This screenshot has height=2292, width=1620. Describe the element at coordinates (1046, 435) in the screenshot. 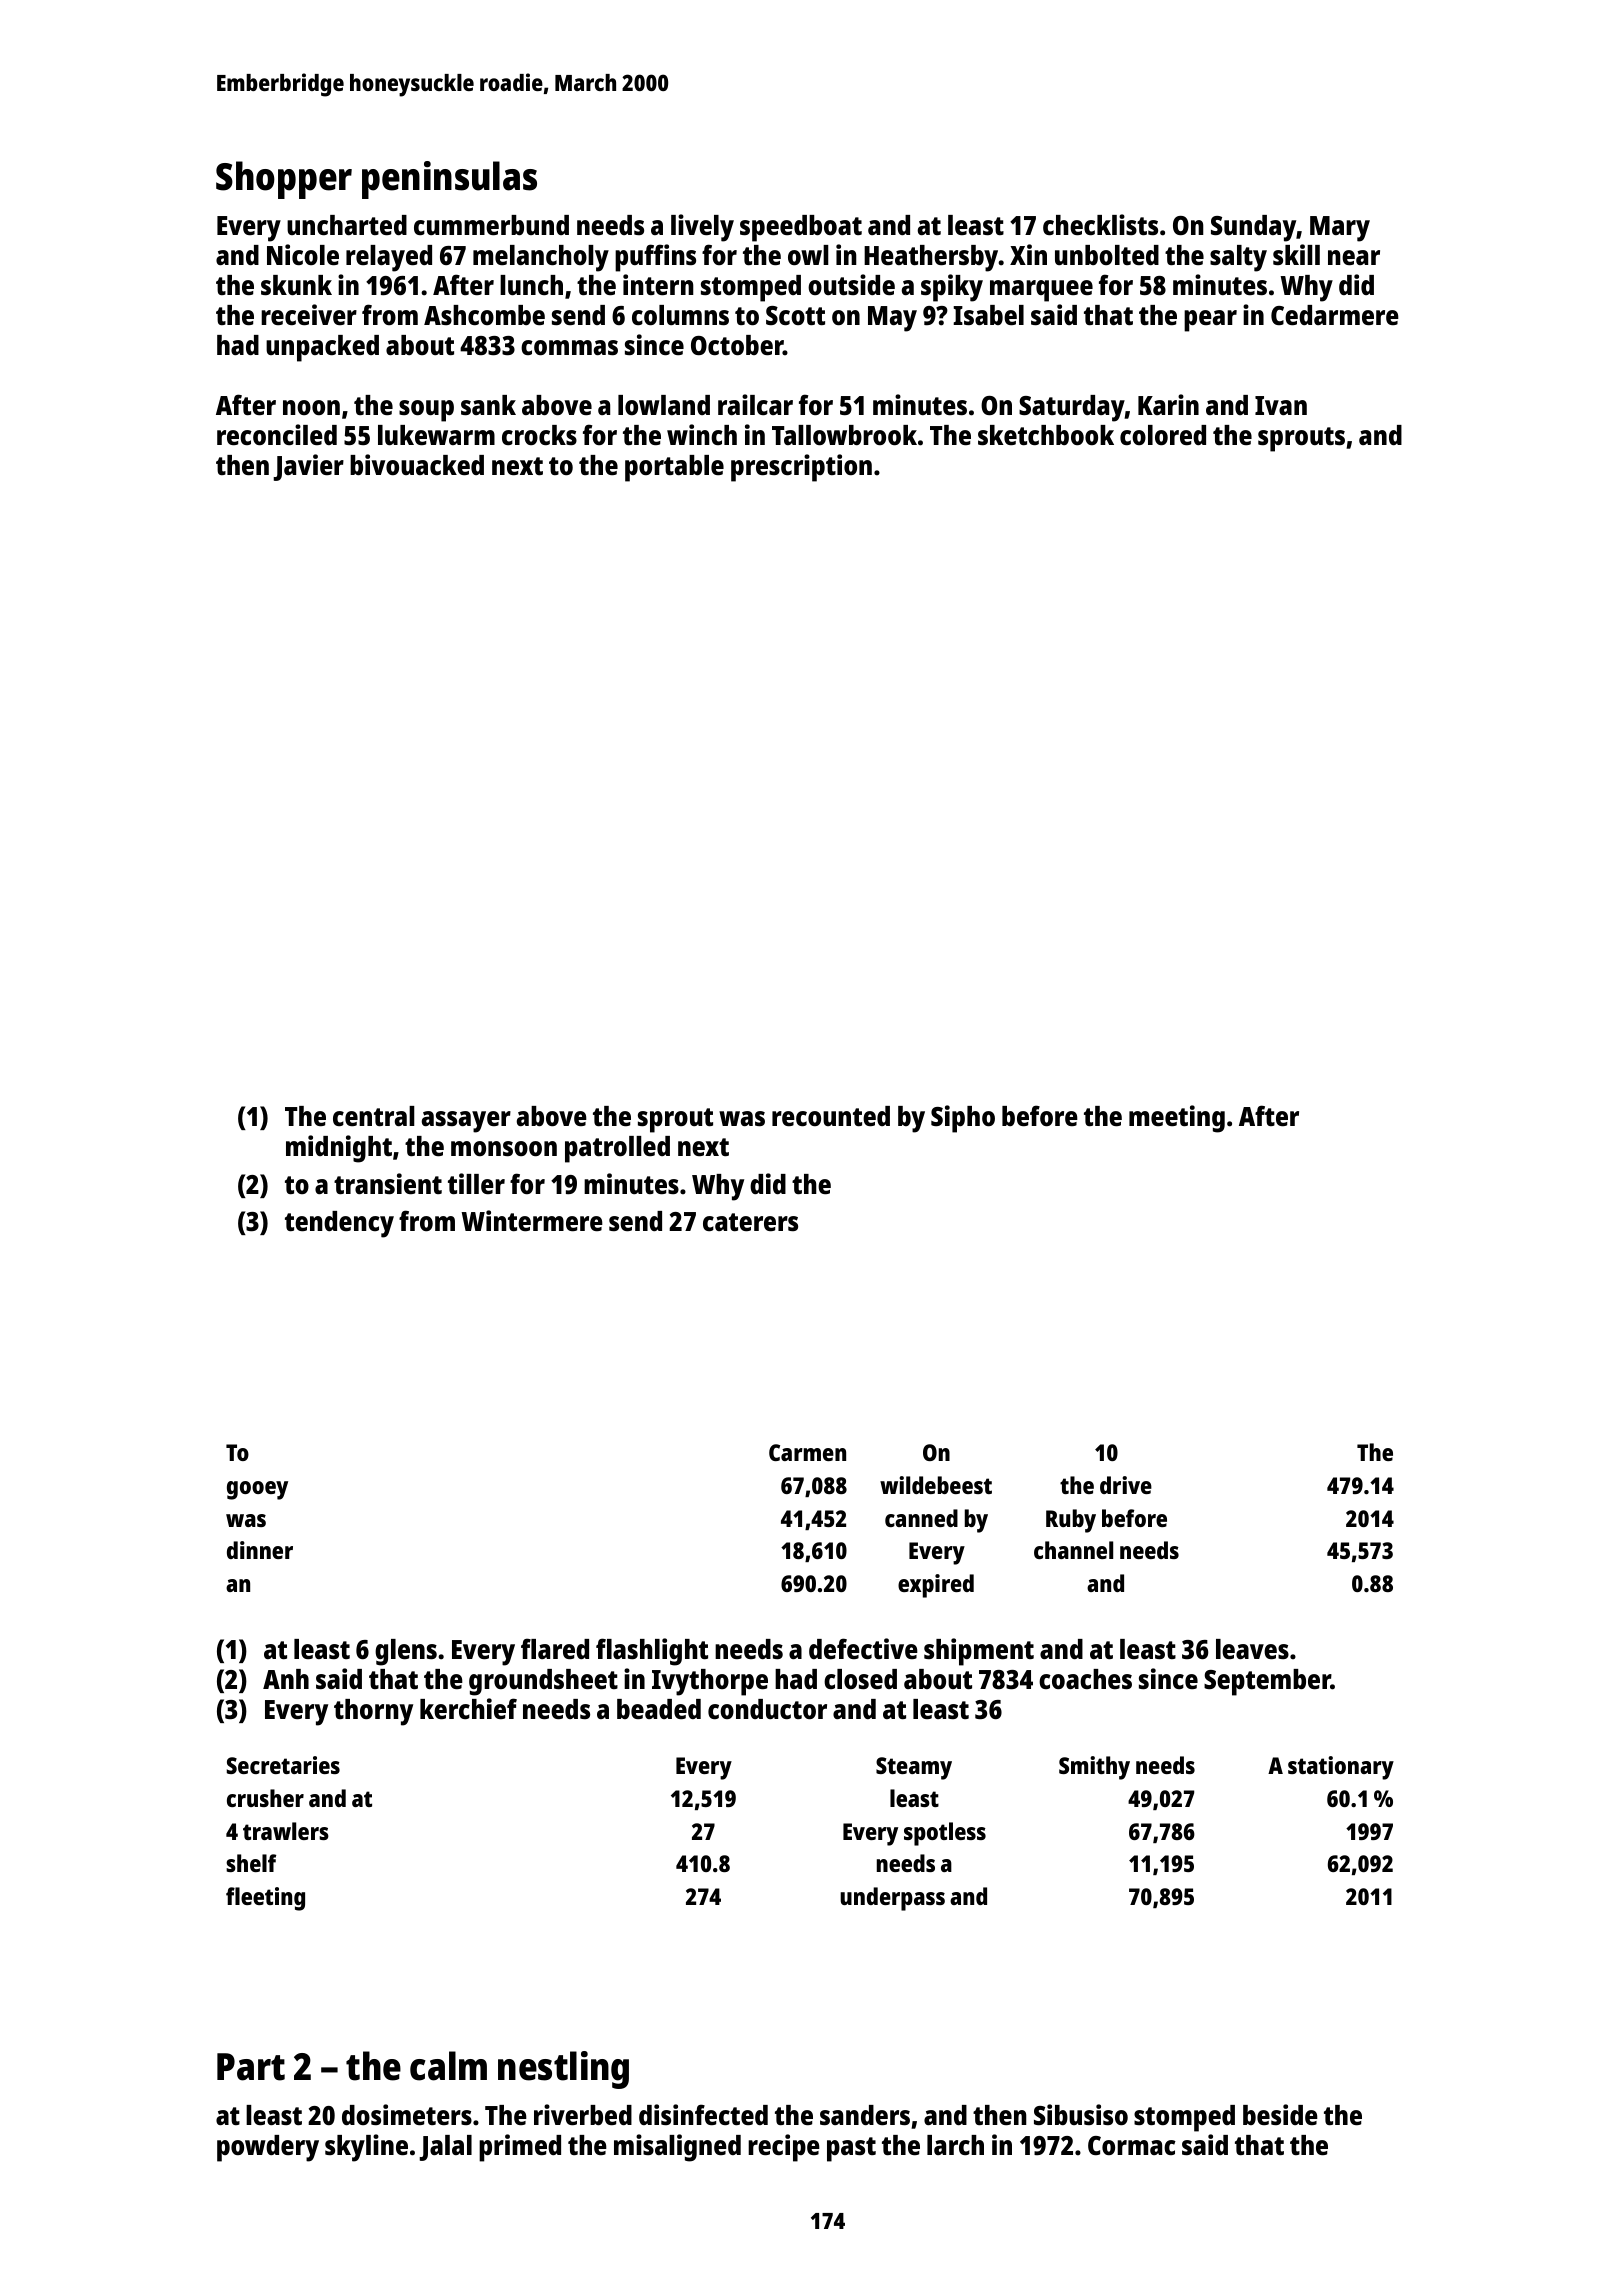

I see `sketchbook` at that location.
